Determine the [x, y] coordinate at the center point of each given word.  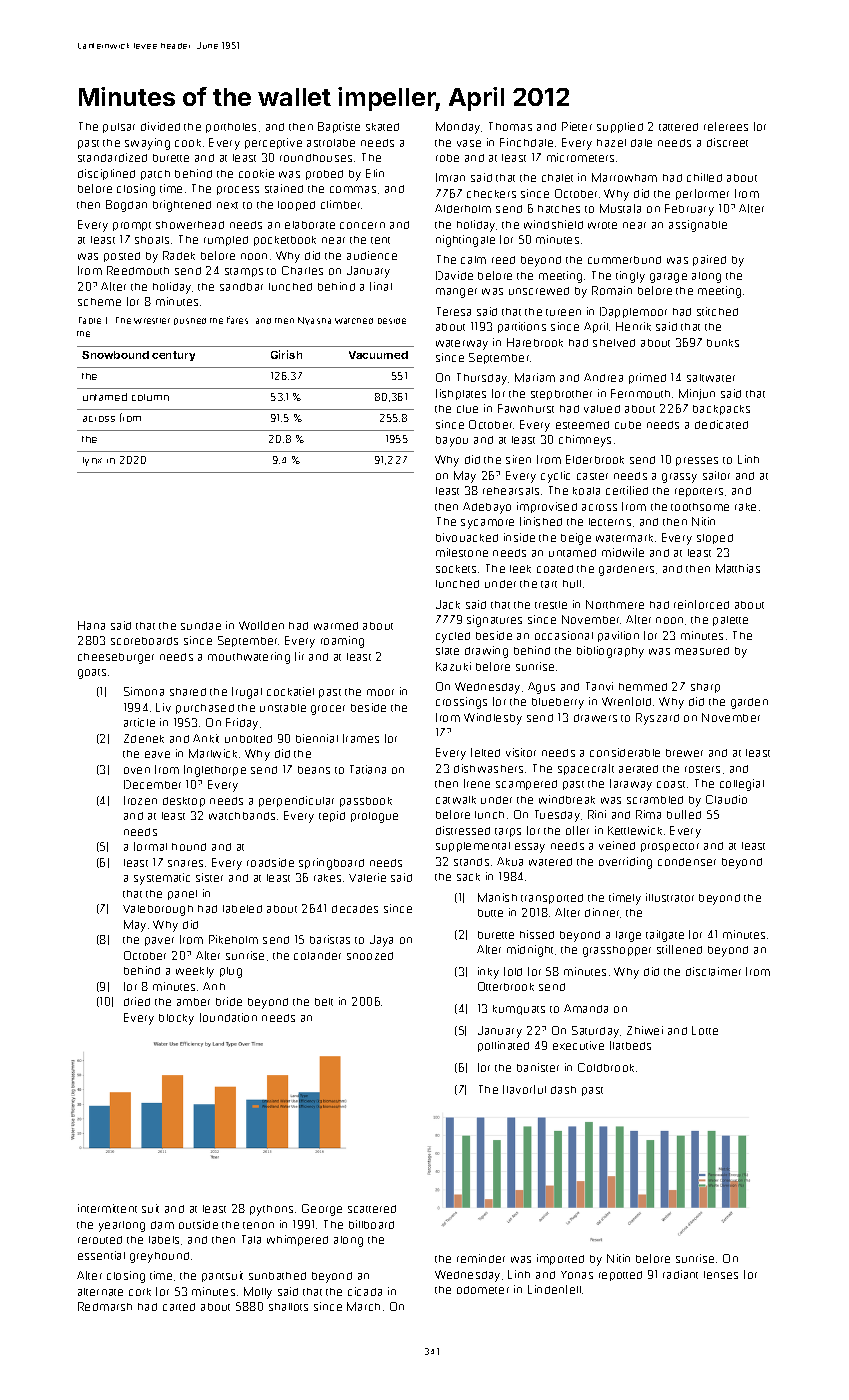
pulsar [119, 128]
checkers [491, 194]
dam [162, 1225]
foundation [228, 1017]
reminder [481, 1258]
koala [586, 491]
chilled [704, 177]
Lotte [705, 1030]
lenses [721, 1275]
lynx [92, 461]
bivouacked [467, 537]
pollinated [503, 1046]
